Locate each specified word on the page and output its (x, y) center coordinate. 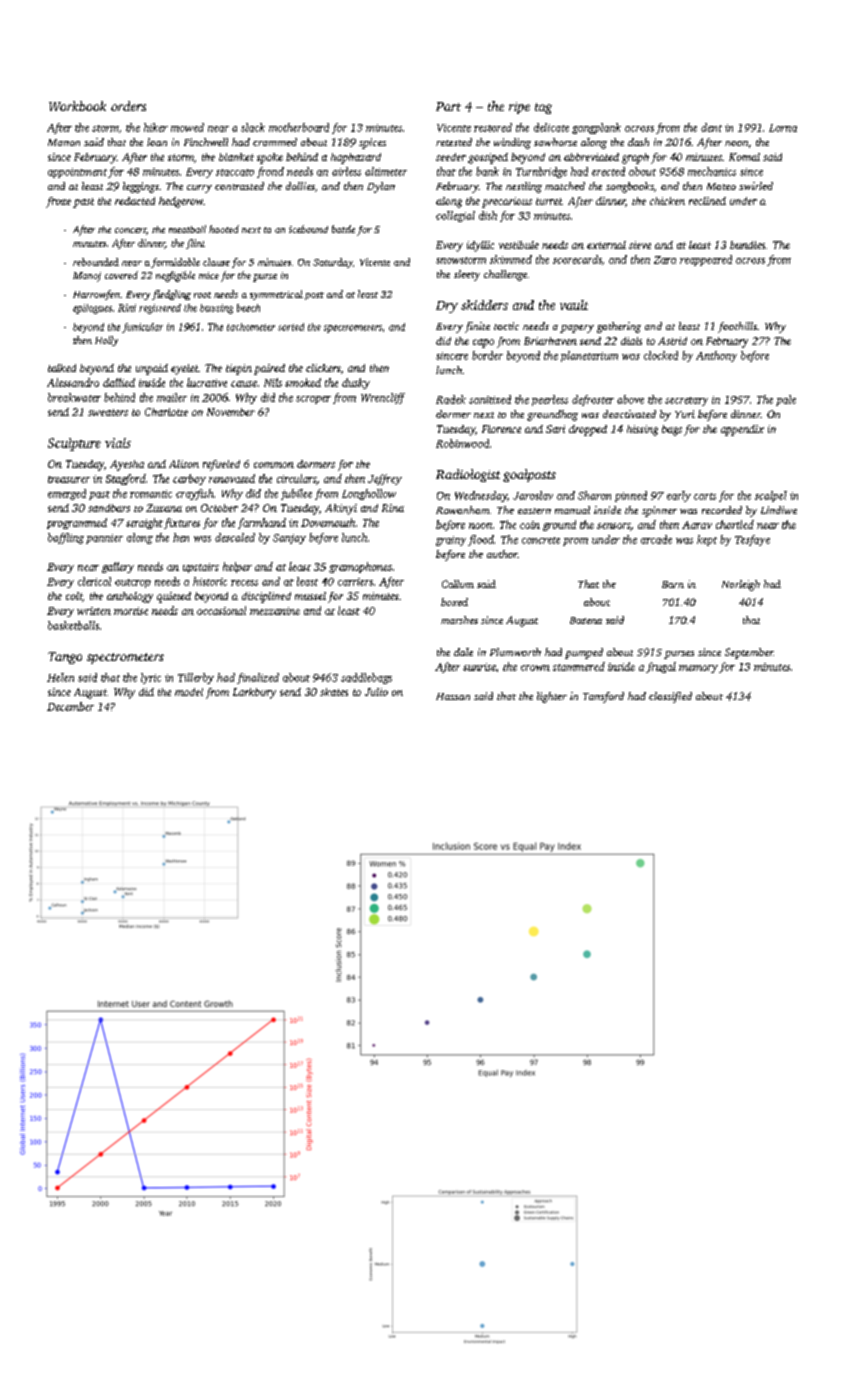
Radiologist (468, 475)
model (189, 692)
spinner (659, 511)
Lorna (783, 128)
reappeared (706, 260)
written (94, 611)
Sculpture (74, 444)
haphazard (356, 158)
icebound (308, 229)
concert (130, 230)
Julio (376, 692)
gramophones (360, 567)
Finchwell (206, 142)
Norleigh (741, 585)
